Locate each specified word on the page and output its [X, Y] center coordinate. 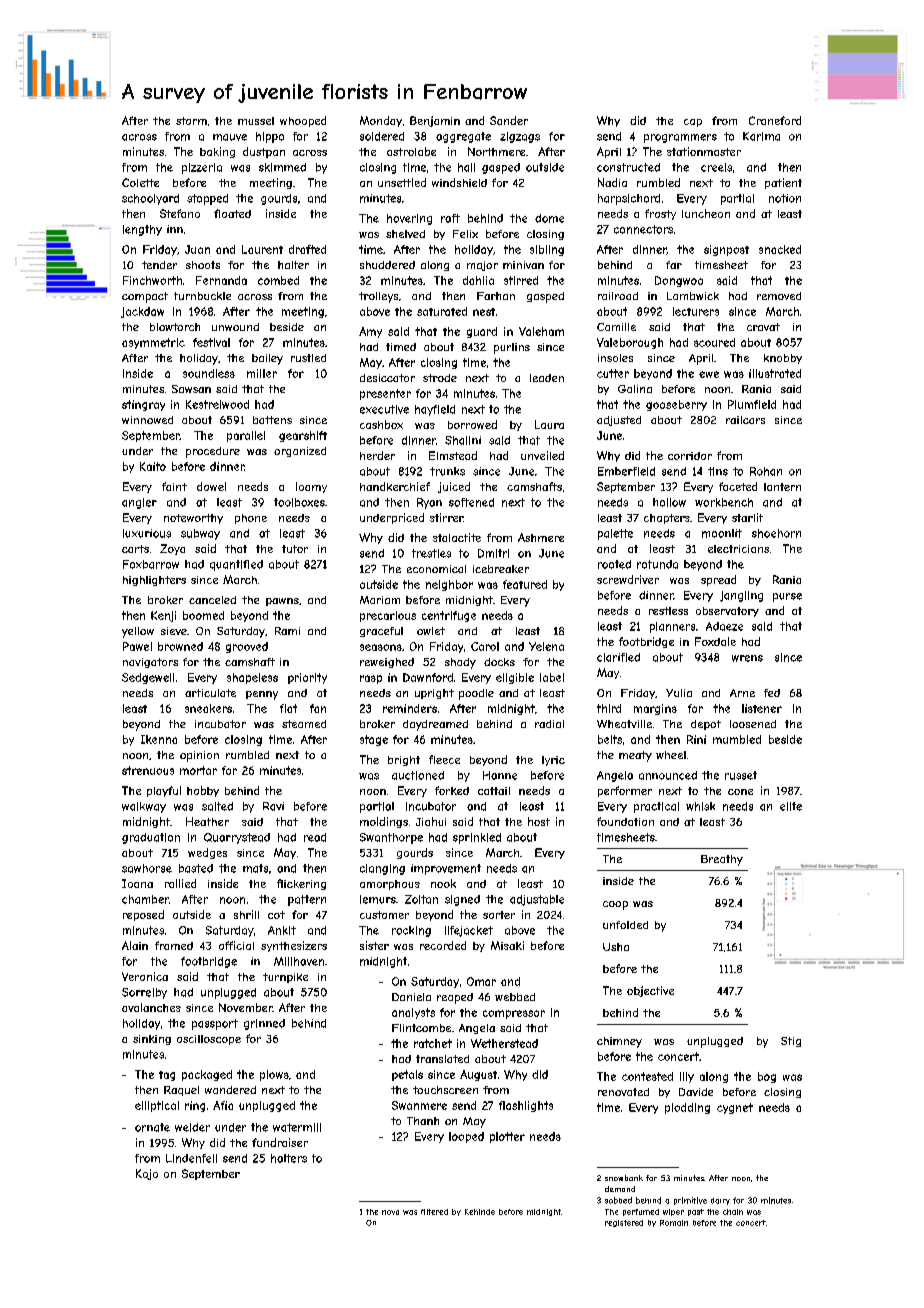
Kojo [147, 1174]
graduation [151, 838]
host [539, 821]
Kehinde [480, 1212]
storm [191, 121]
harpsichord [629, 199]
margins [655, 709]
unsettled [402, 182]
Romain [674, 1223]
